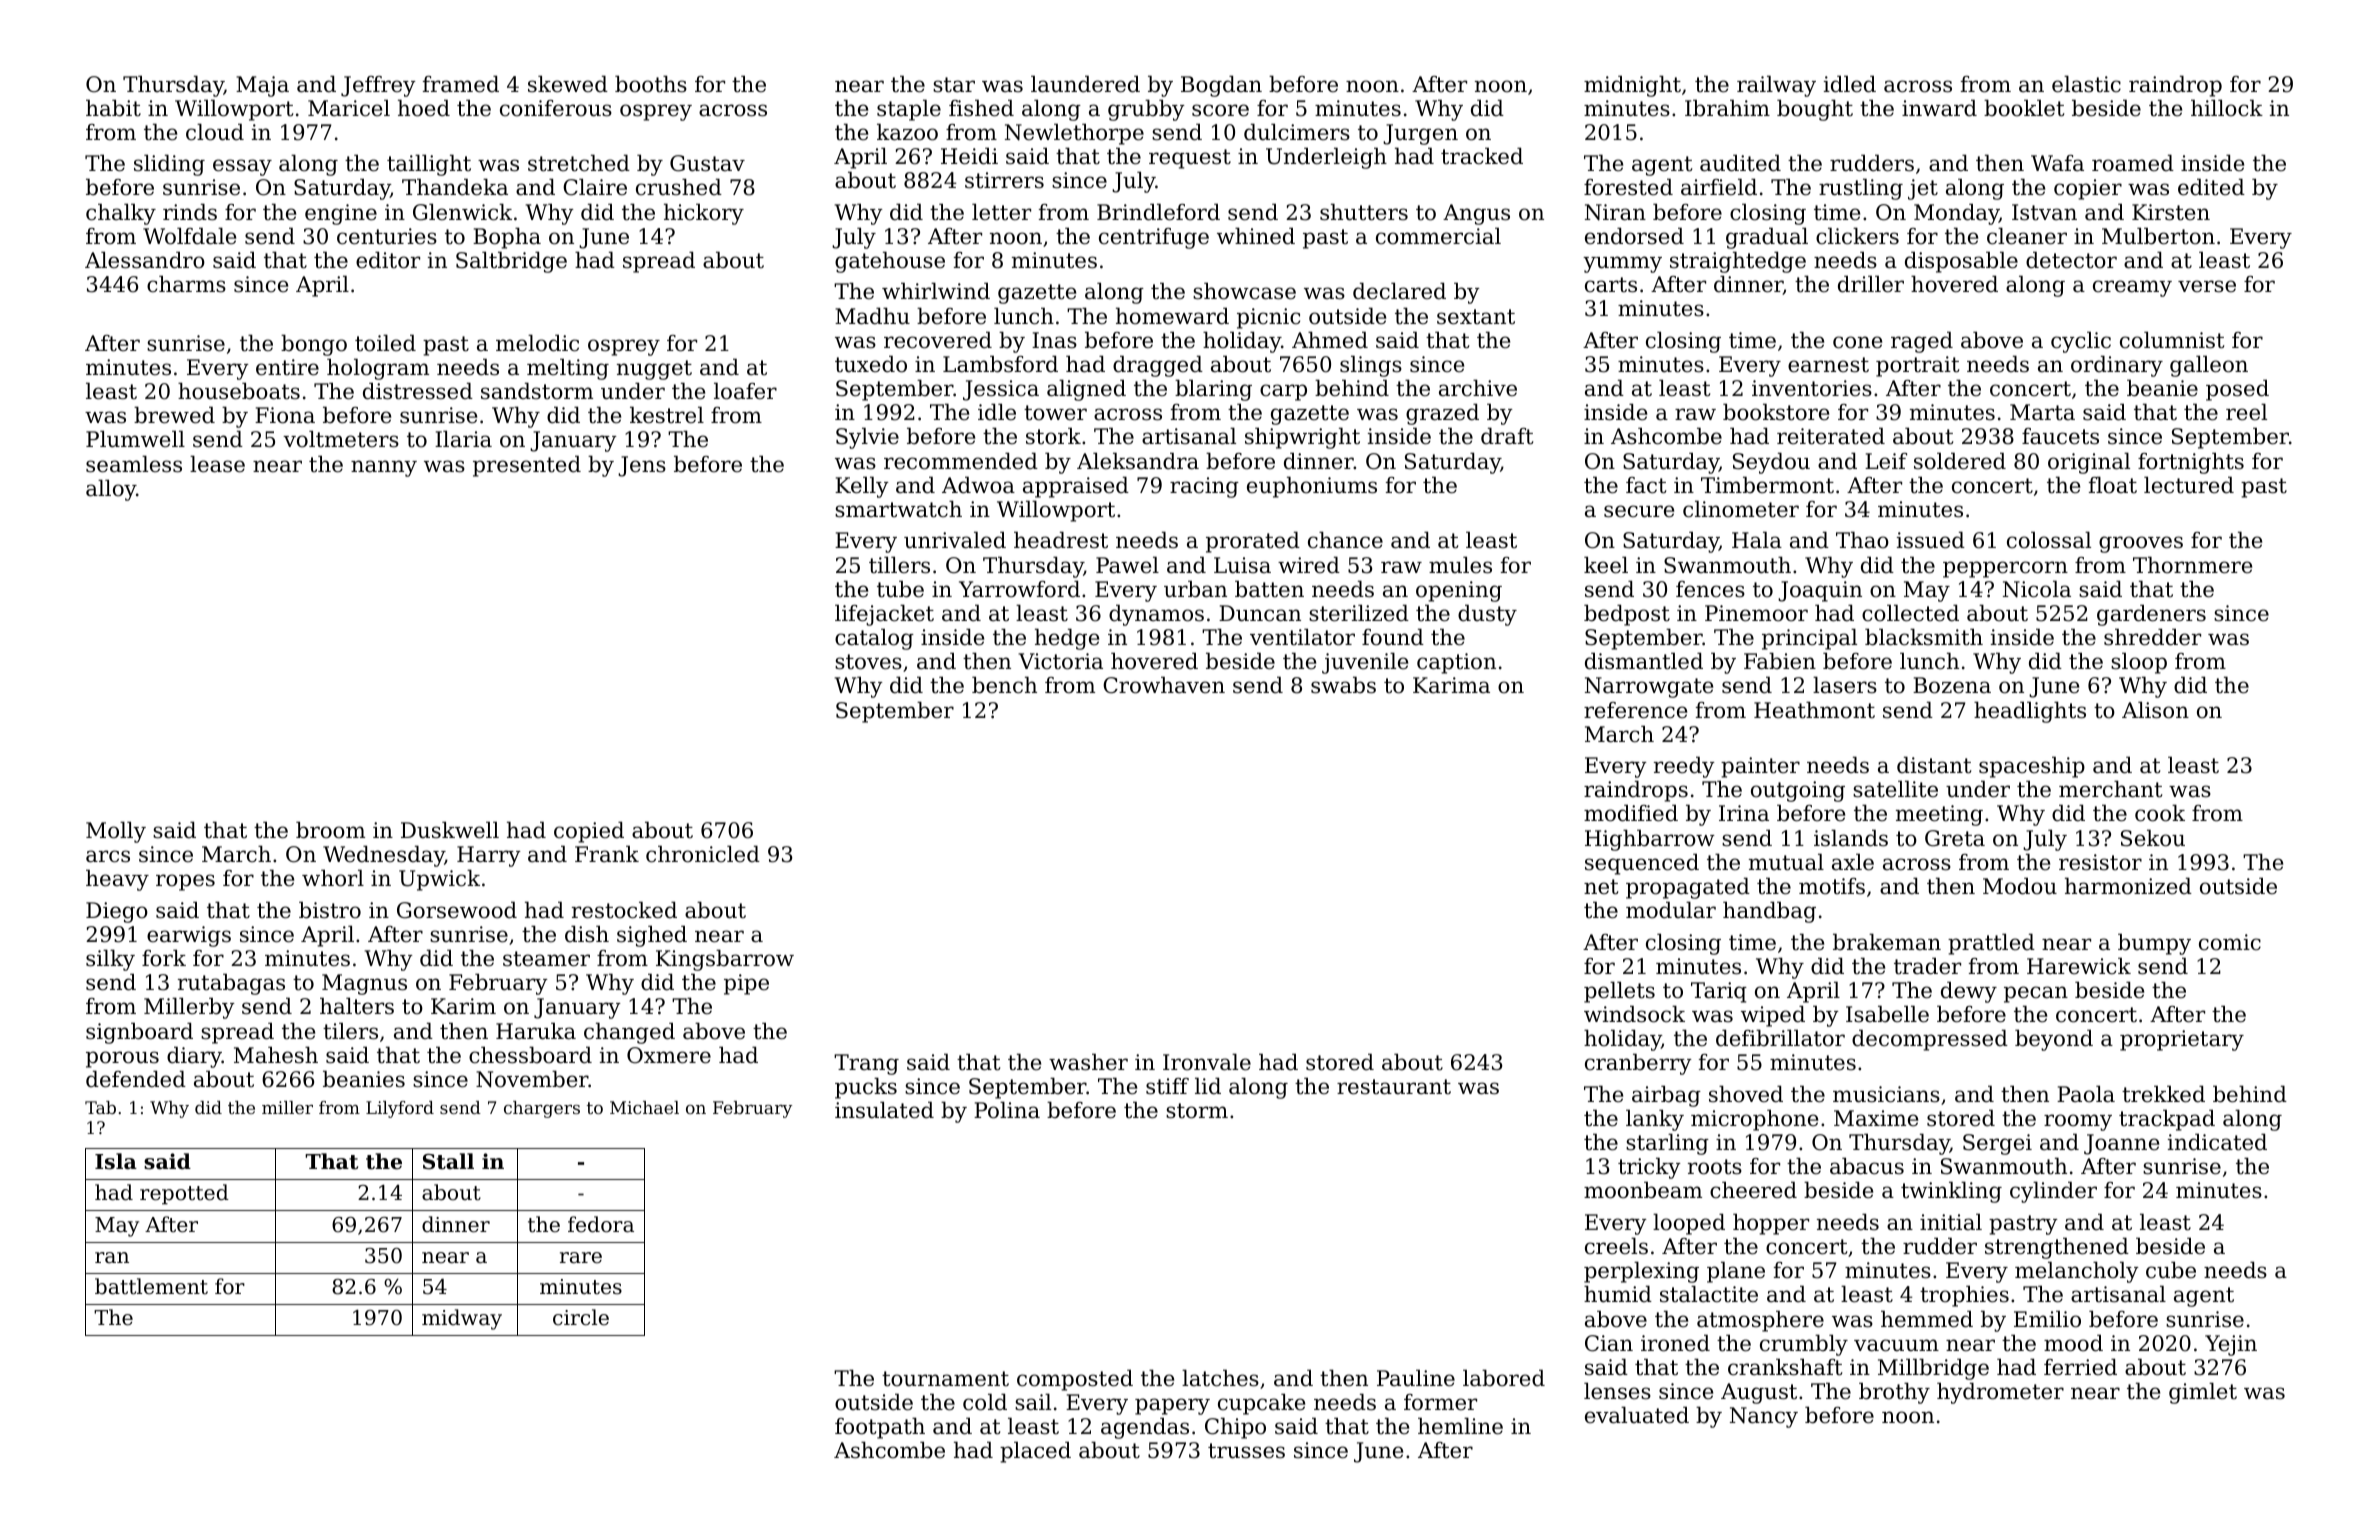 Image resolution: width=2380 pixels, height=1540 pixels. Describe the element at coordinates (2182, 1040) in the document. I see `proprietary` at that location.
